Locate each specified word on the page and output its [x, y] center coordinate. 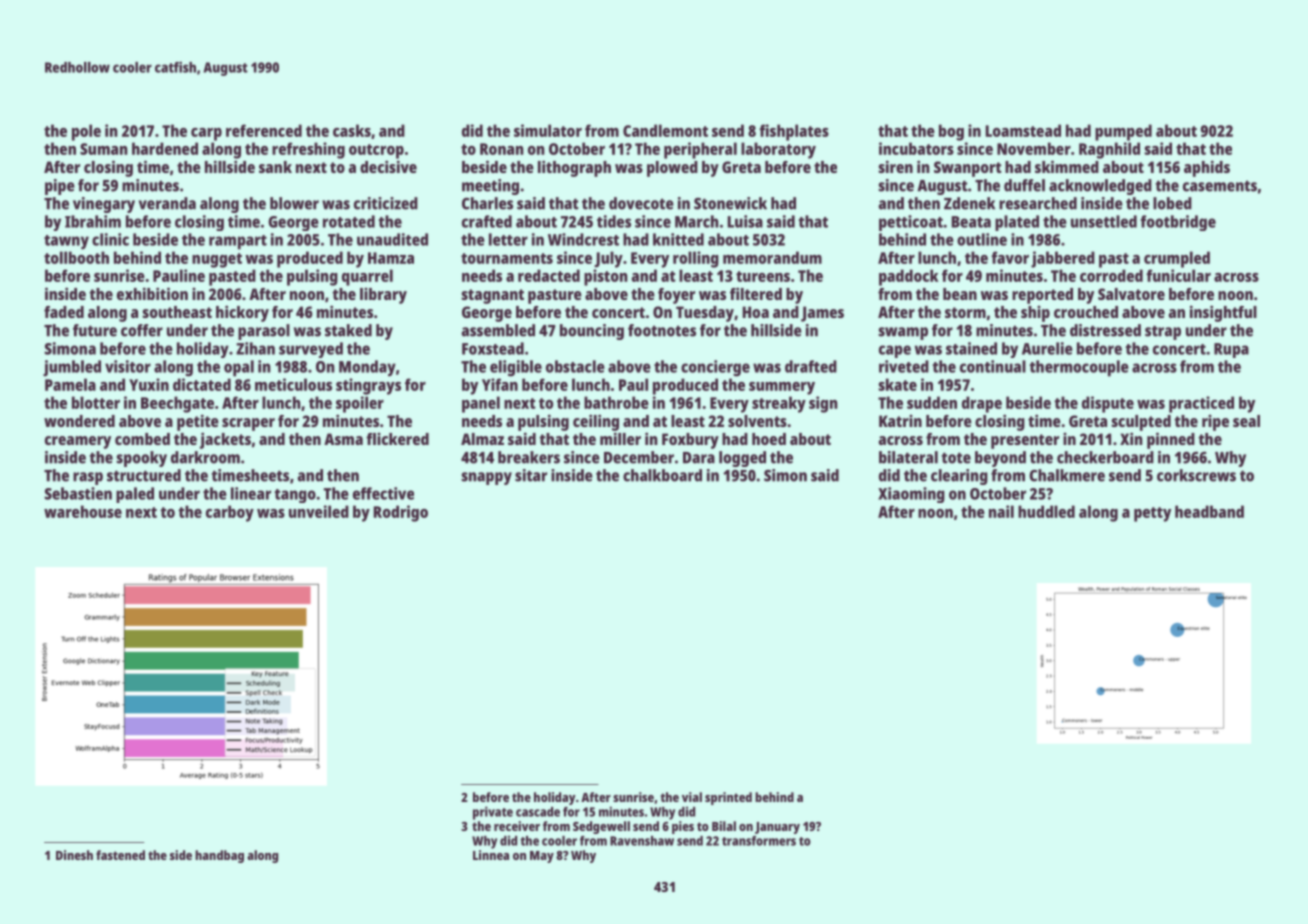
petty [1152, 514]
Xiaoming [911, 495]
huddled [1046, 511]
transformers [759, 841]
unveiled [319, 511]
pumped [1123, 132]
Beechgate [177, 404]
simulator [548, 130]
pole [86, 132]
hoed [769, 439]
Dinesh [74, 855]
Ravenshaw [642, 841]
